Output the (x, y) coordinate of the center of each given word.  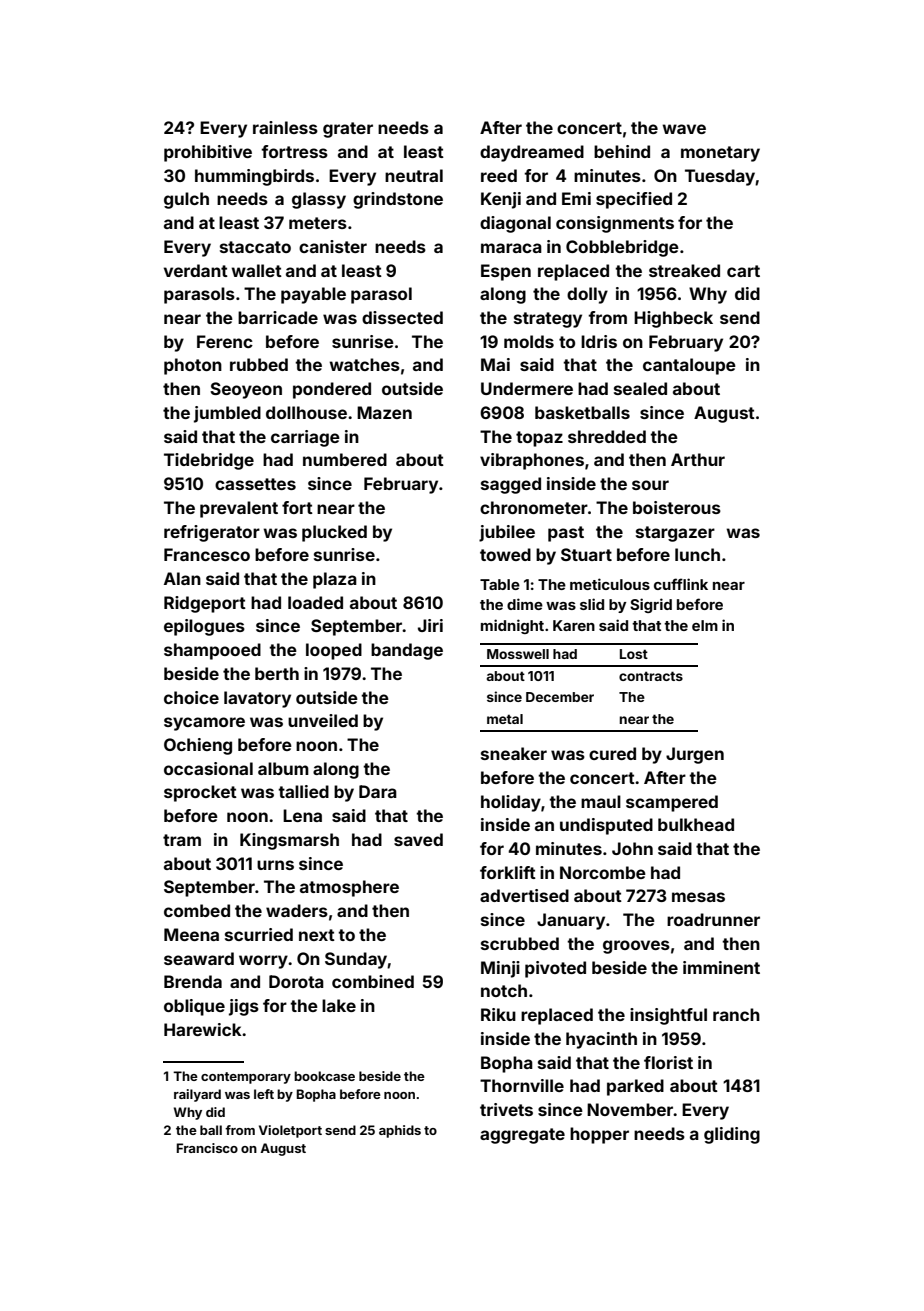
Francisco (207, 1148)
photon (193, 366)
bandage (407, 651)
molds (529, 341)
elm (705, 625)
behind (622, 151)
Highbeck (673, 319)
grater (348, 130)
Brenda (193, 981)
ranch (736, 1014)
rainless (285, 127)
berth (277, 673)
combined (373, 981)
